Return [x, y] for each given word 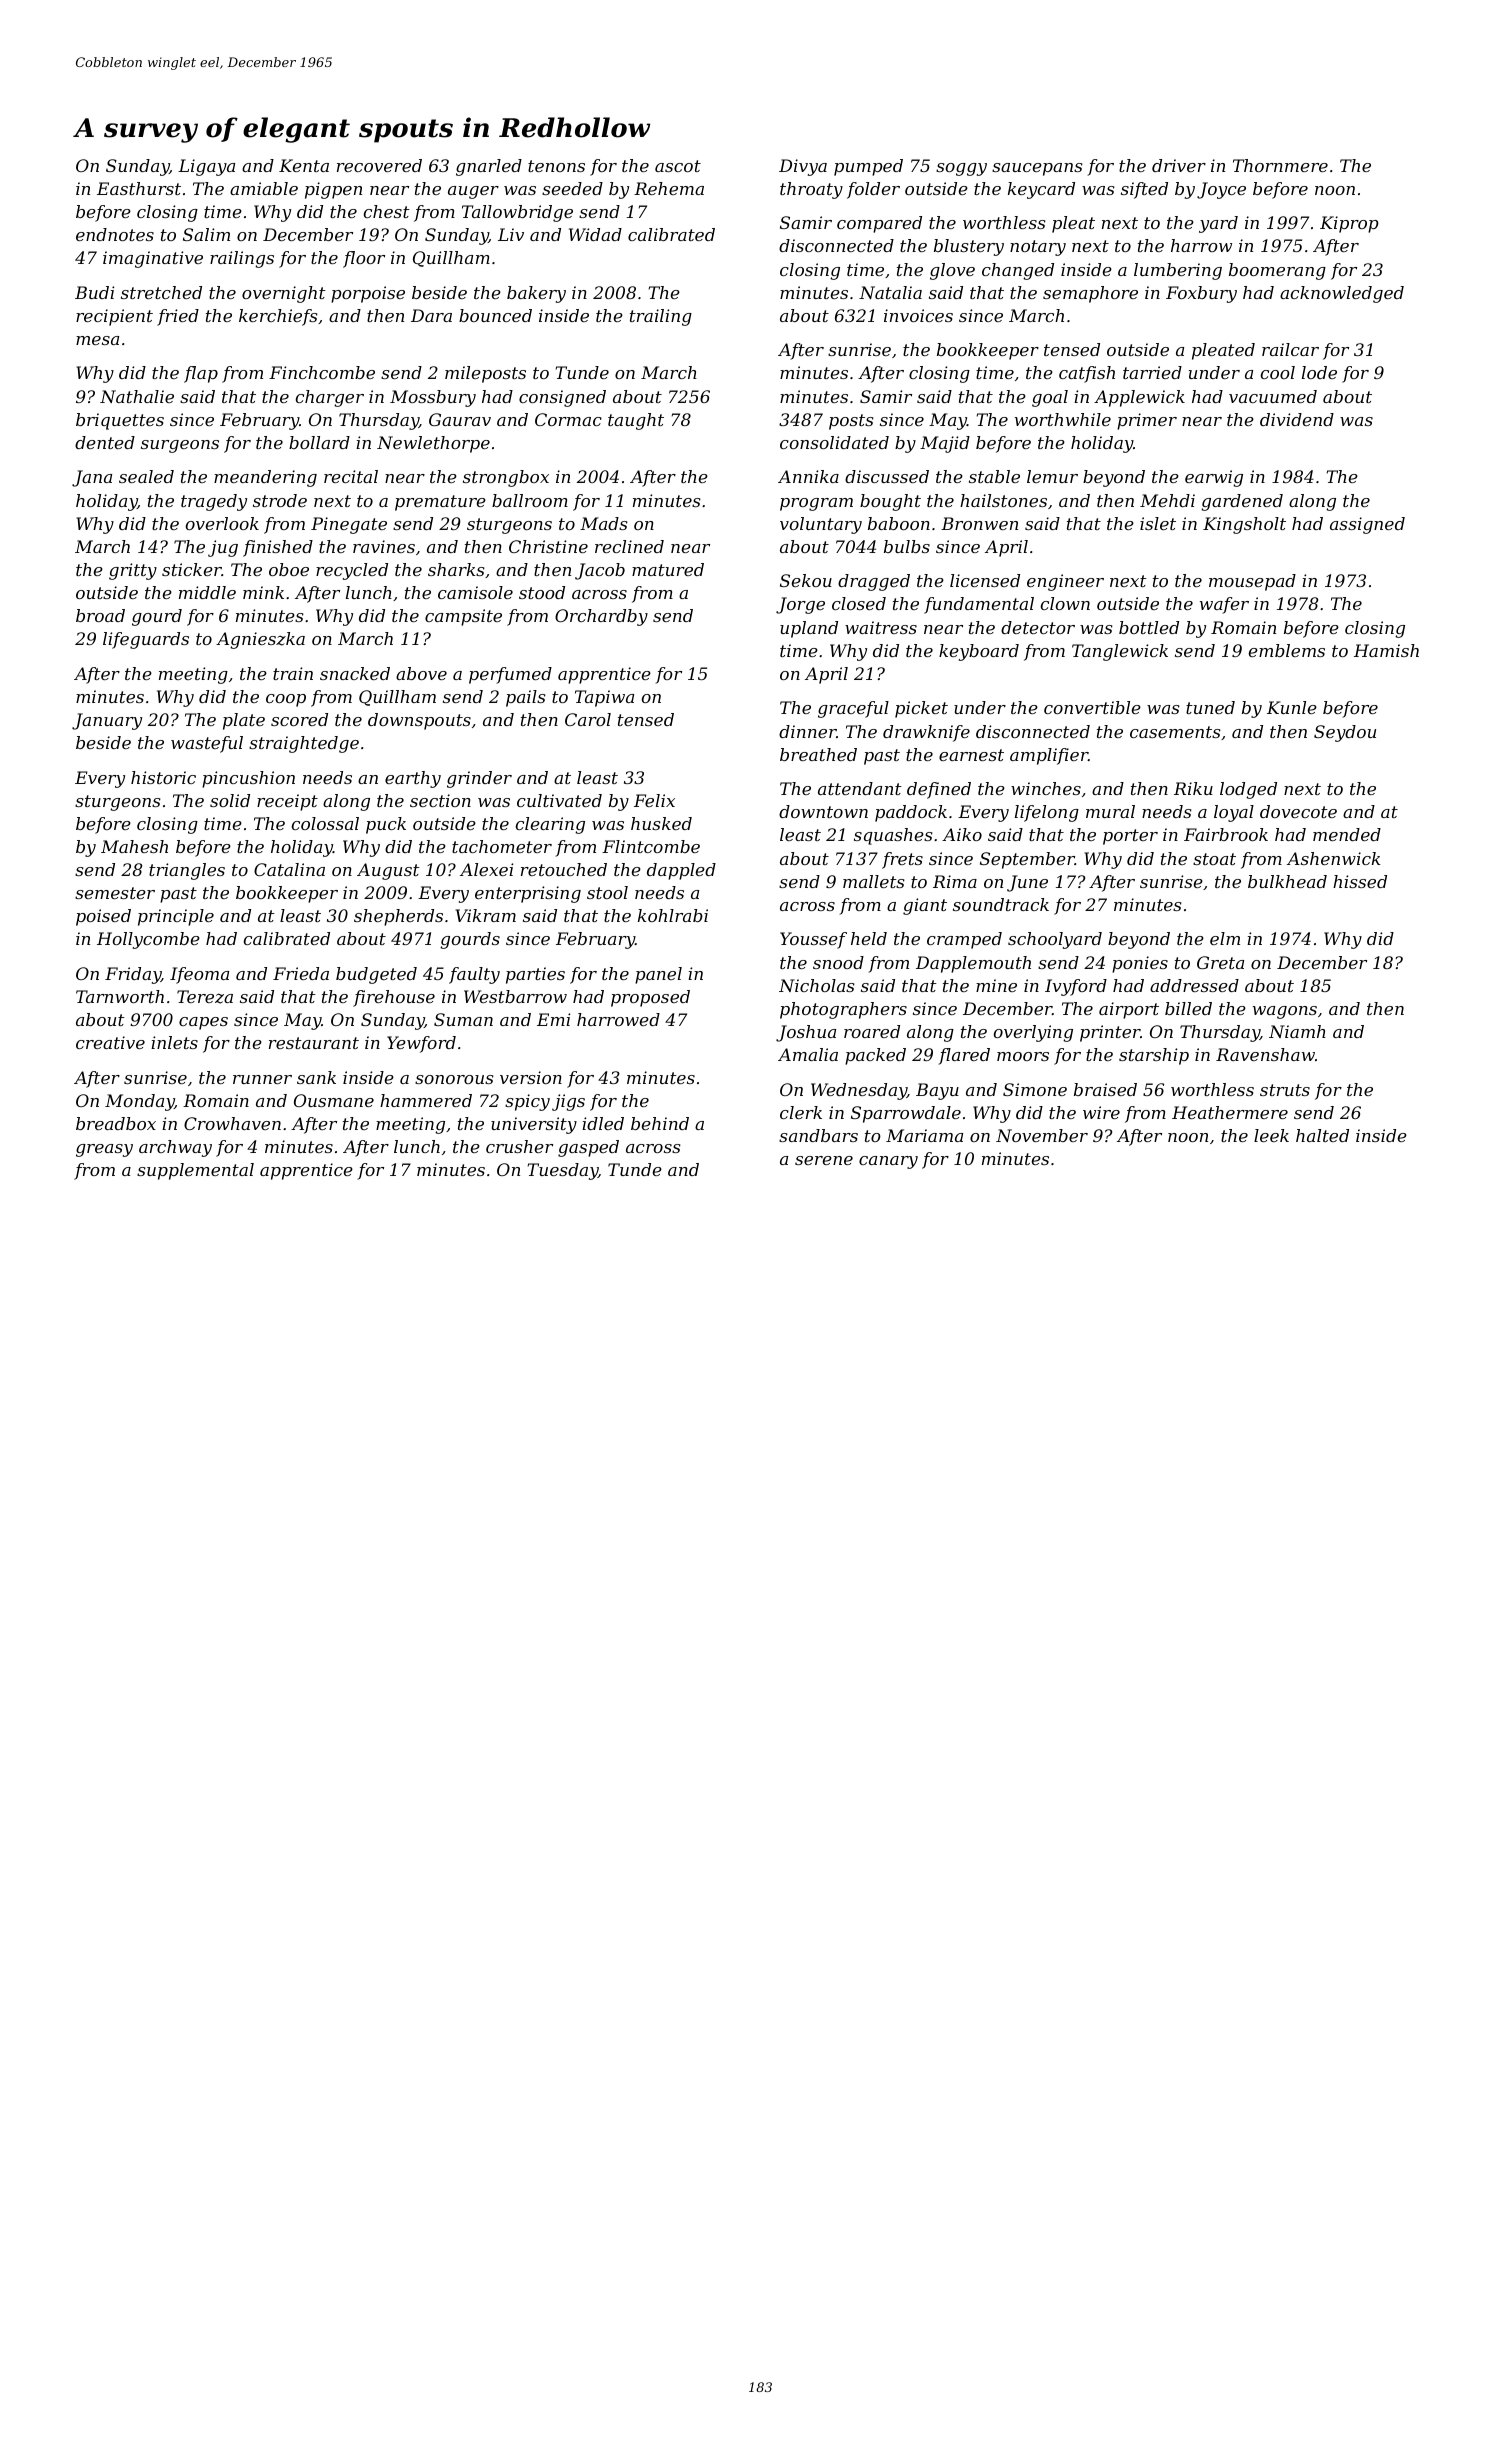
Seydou [1345, 733]
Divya [803, 167]
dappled [681, 871]
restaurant [314, 1043]
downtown [823, 811]
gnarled [489, 167]
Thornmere [1280, 165]
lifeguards [146, 640]
